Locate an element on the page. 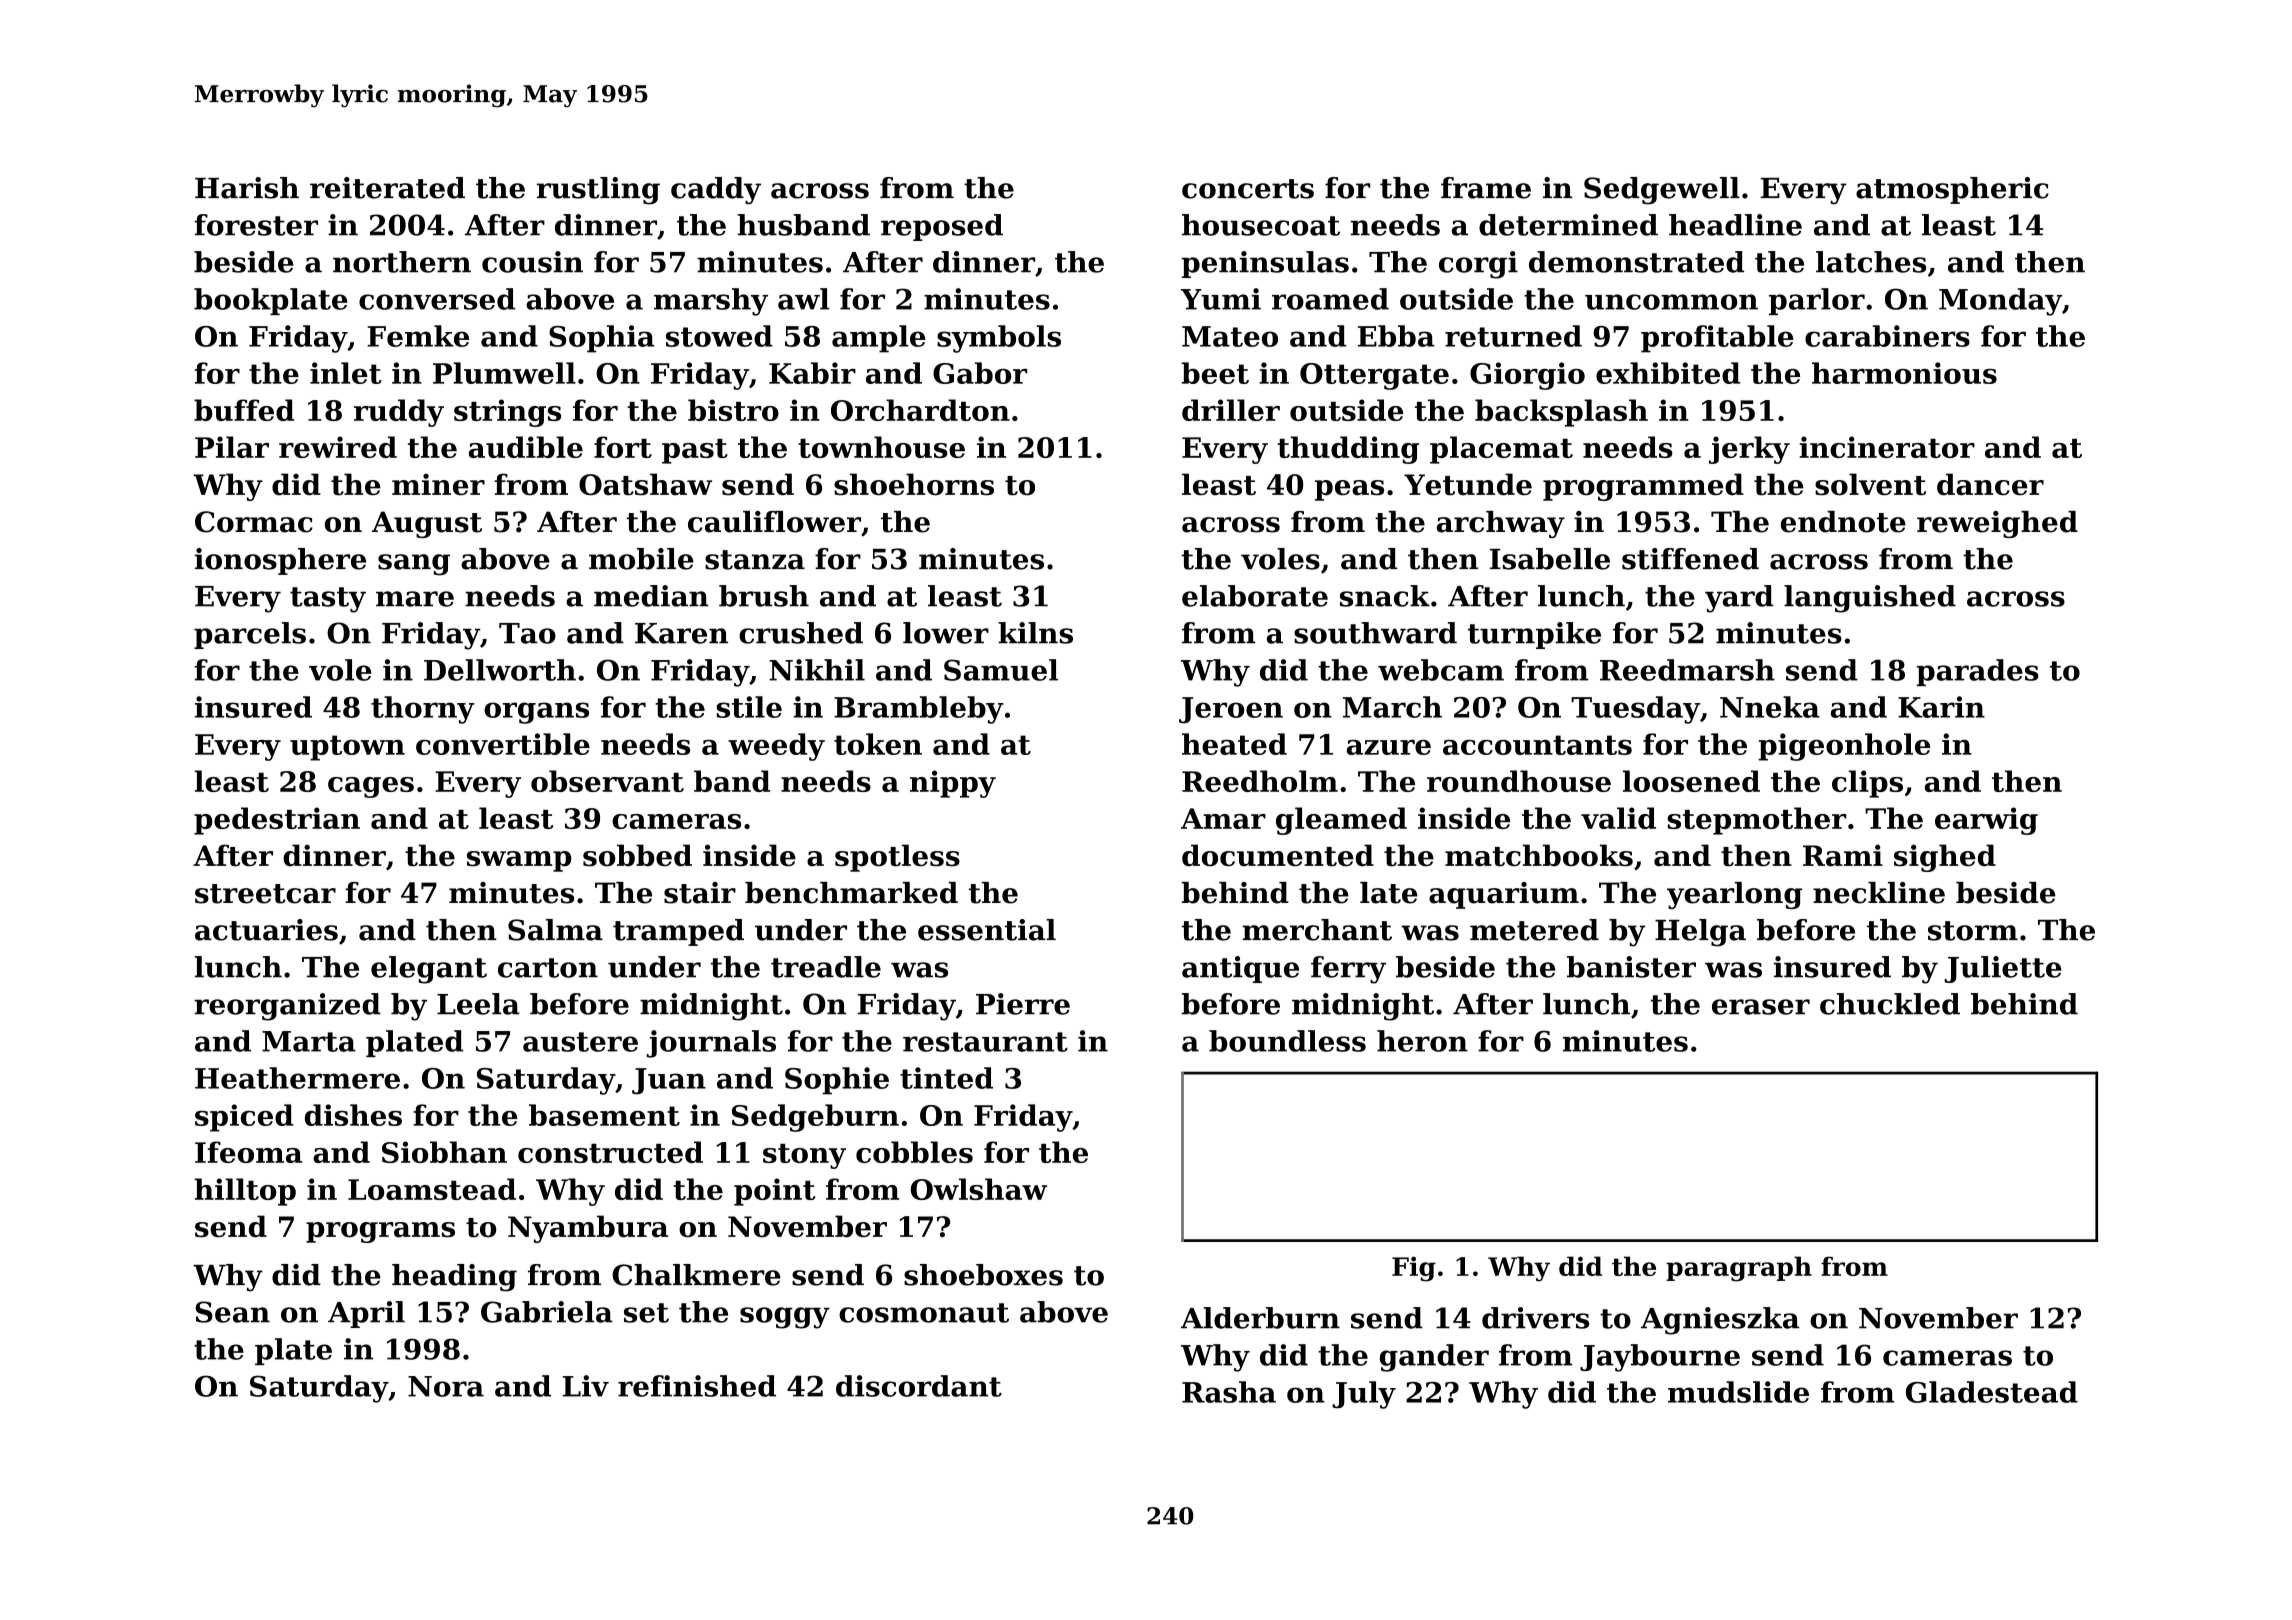 This document has height=1620, width=2292. mudslide is located at coordinates (1738, 1392).
